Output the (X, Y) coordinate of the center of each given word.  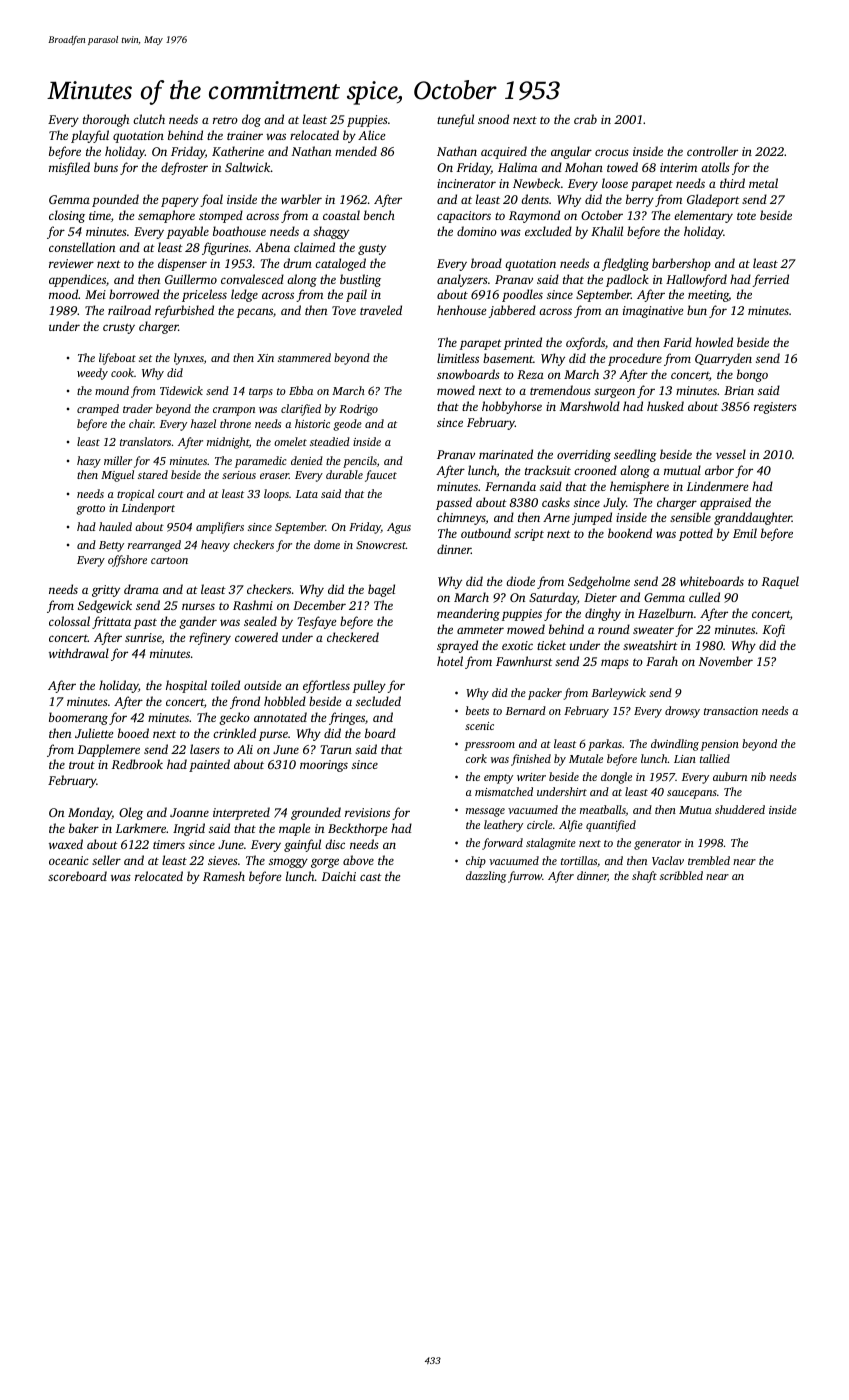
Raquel (780, 582)
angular (571, 152)
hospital (186, 686)
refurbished (184, 311)
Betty (111, 546)
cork (476, 758)
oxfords (585, 343)
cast (371, 877)
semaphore (166, 216)
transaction (731, 711)
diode (520, 581)
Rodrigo (358, 410)
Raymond (534, 216)
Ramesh (224, 876)
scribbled (681, 875)
